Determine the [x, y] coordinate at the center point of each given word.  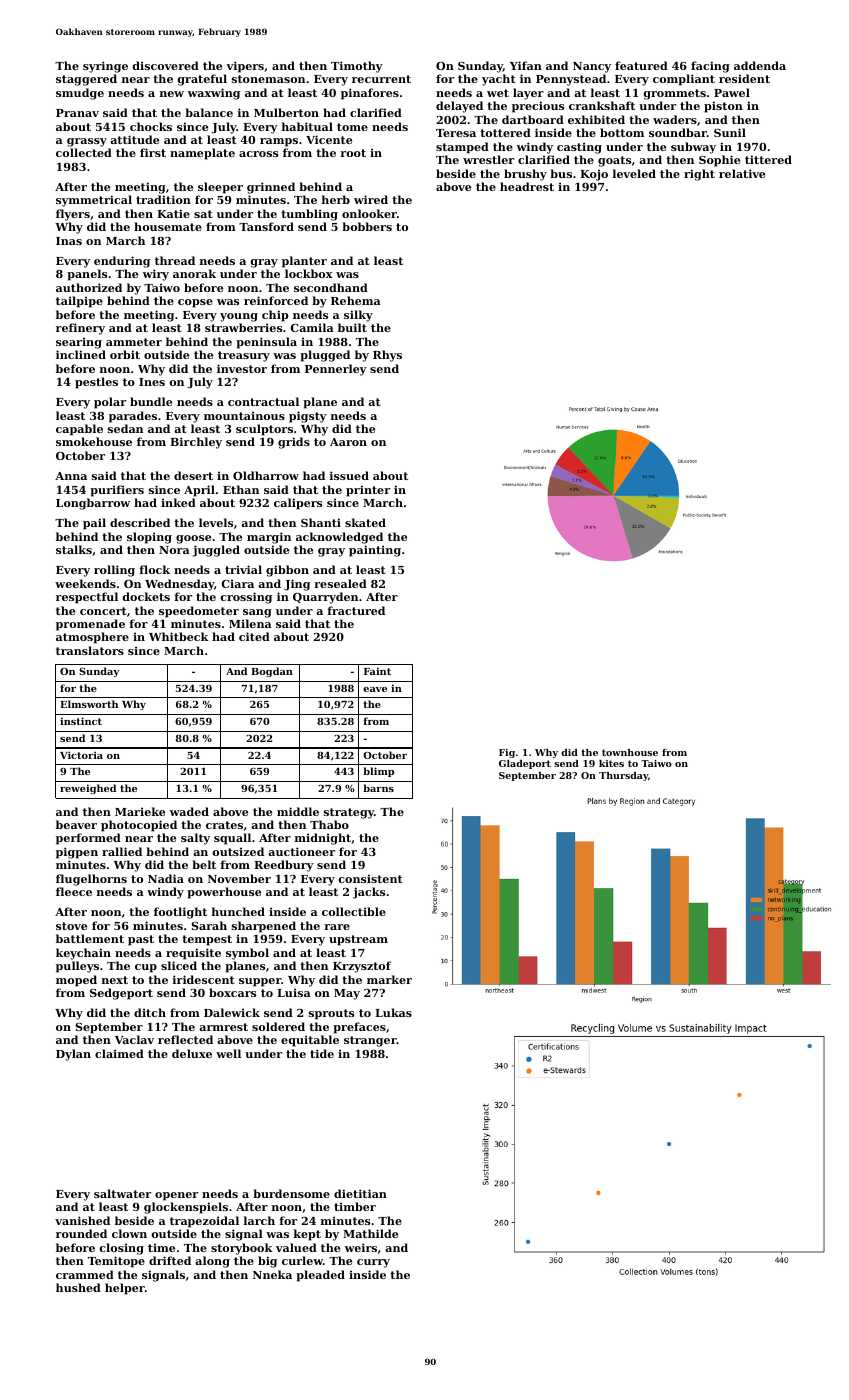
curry [373, 1263]
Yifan [526, 65]
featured [641, 65]
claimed [119, 1053]
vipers [245, 67]
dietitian [360, 1193]
